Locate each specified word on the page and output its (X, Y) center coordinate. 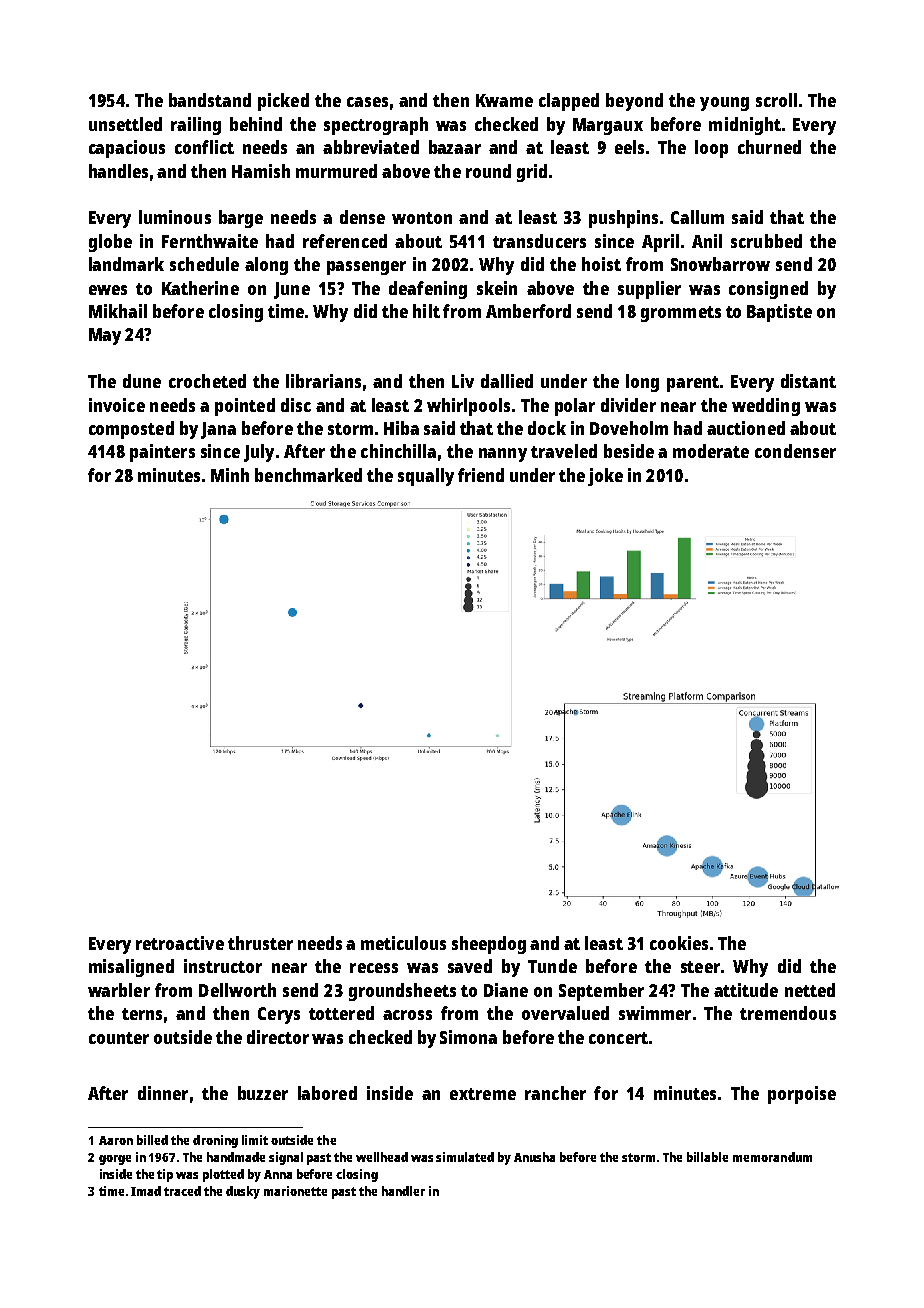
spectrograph (376, 126)
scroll (776, 100)
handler (403, 1191)
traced (182, 1191)
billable (707, 1157)
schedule (204, 264)
